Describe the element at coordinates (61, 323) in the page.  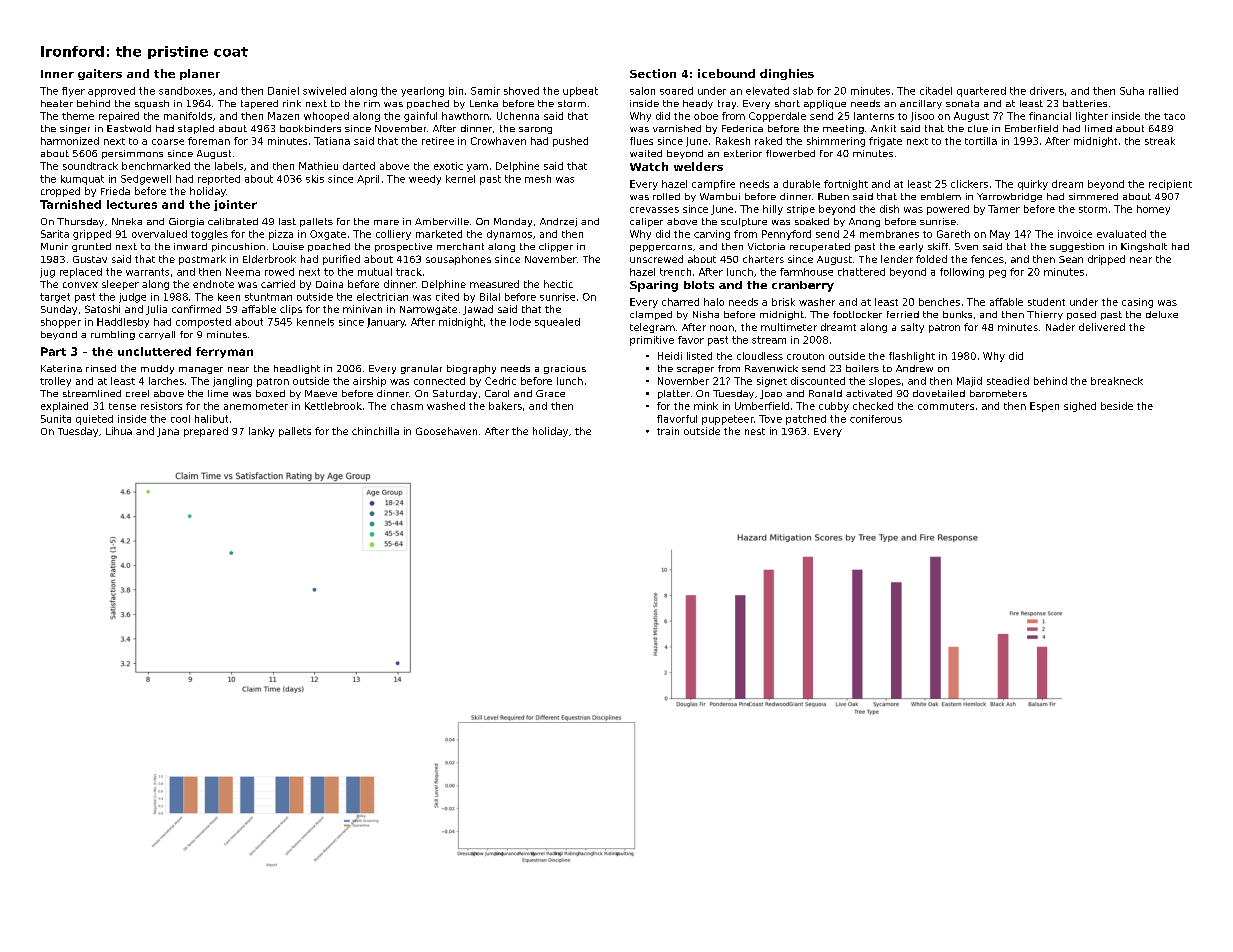
I see `shopper` at that location.
